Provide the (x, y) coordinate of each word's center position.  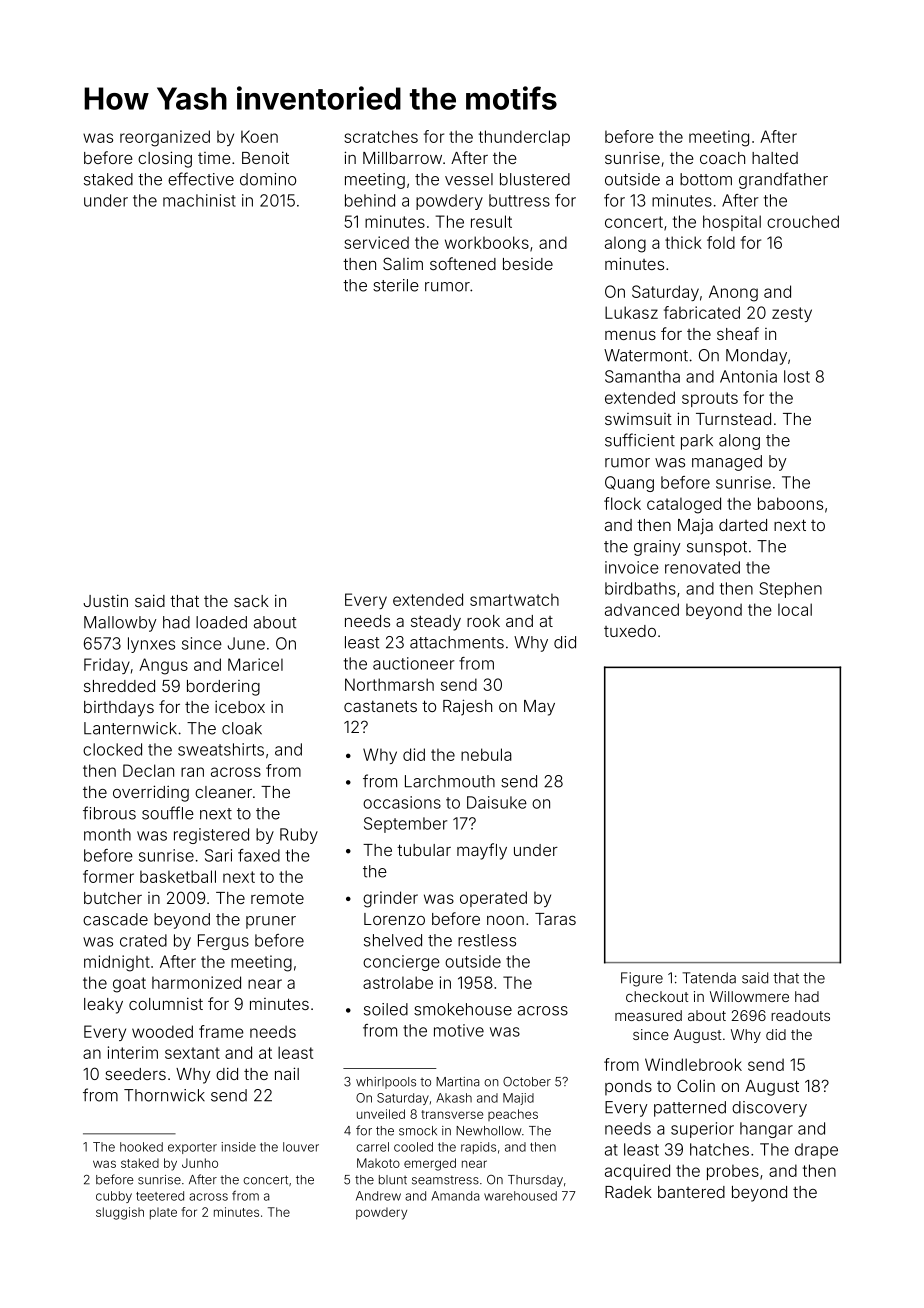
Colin (696, 1085)
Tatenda (709, 978)
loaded (221, 622)
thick (683, 242)
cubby (114, 1197)
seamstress (445, 1180)
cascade (115, 919)
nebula (486, 754)
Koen (259, 136)
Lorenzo (394, 919)
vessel (469, 179)
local (795, 609)
